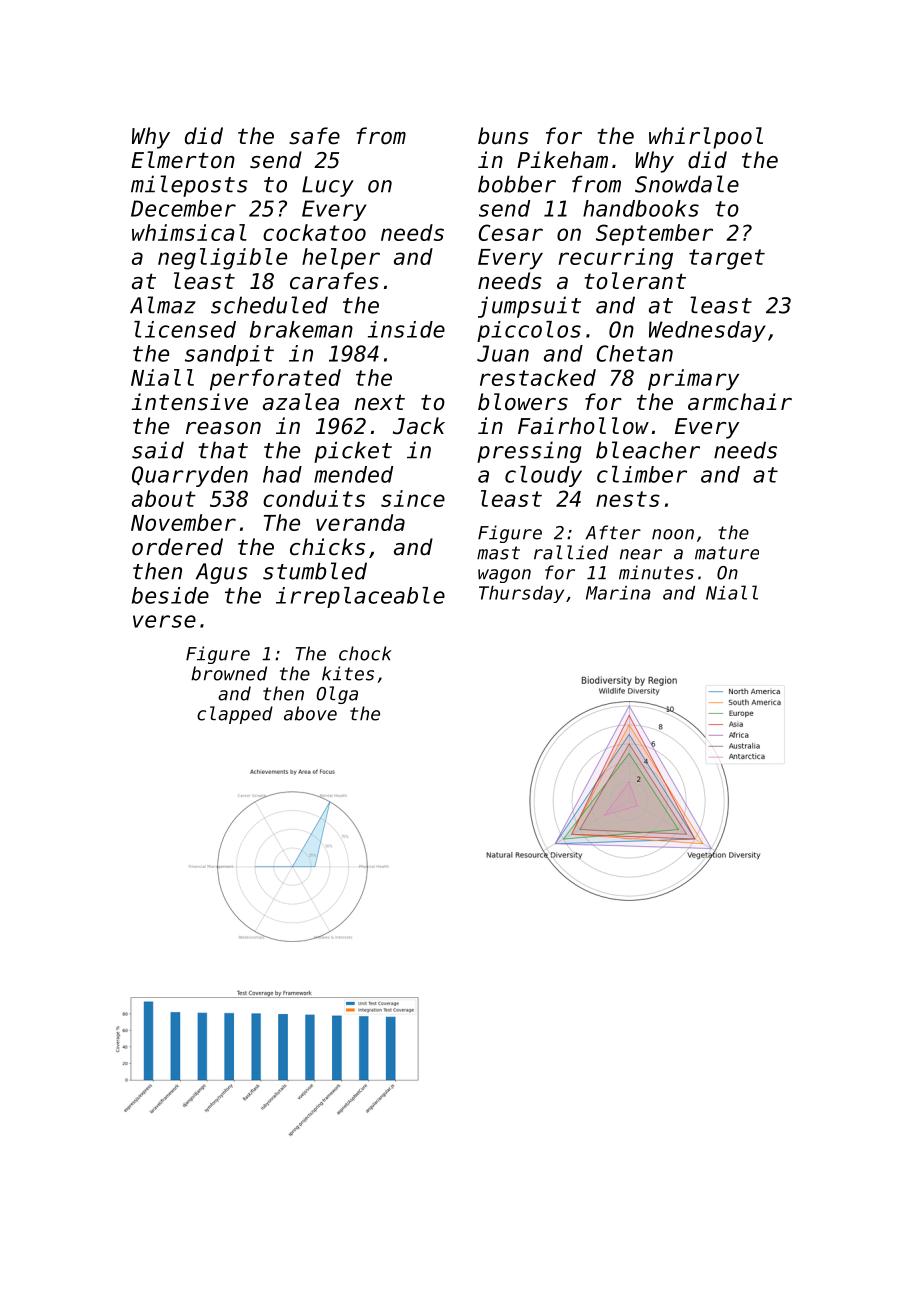  I want to click on bobber, so click(517, 184).
